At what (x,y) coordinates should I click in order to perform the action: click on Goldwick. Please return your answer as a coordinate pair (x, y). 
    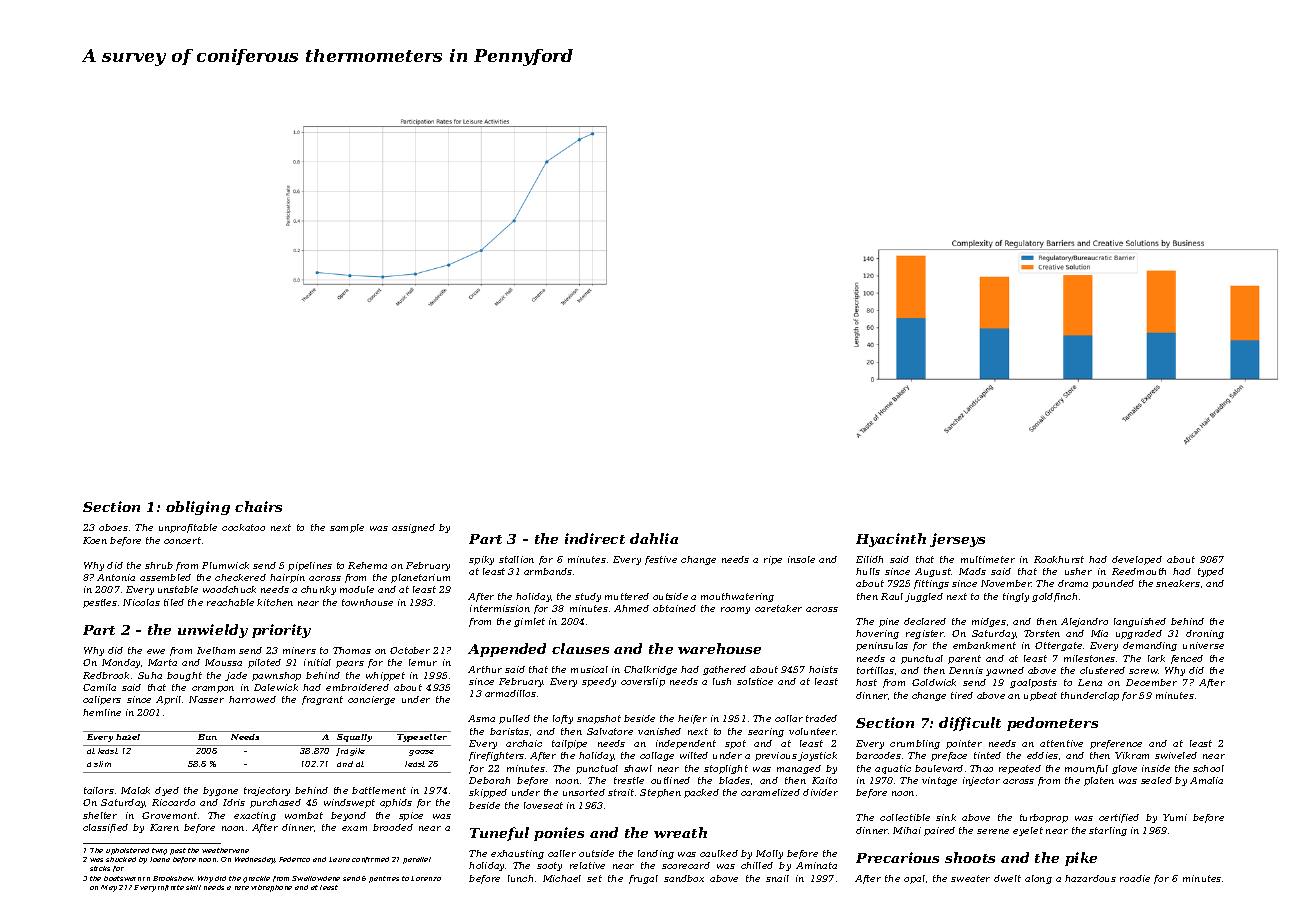
    Looking at the image, I should click on (934, 682).
